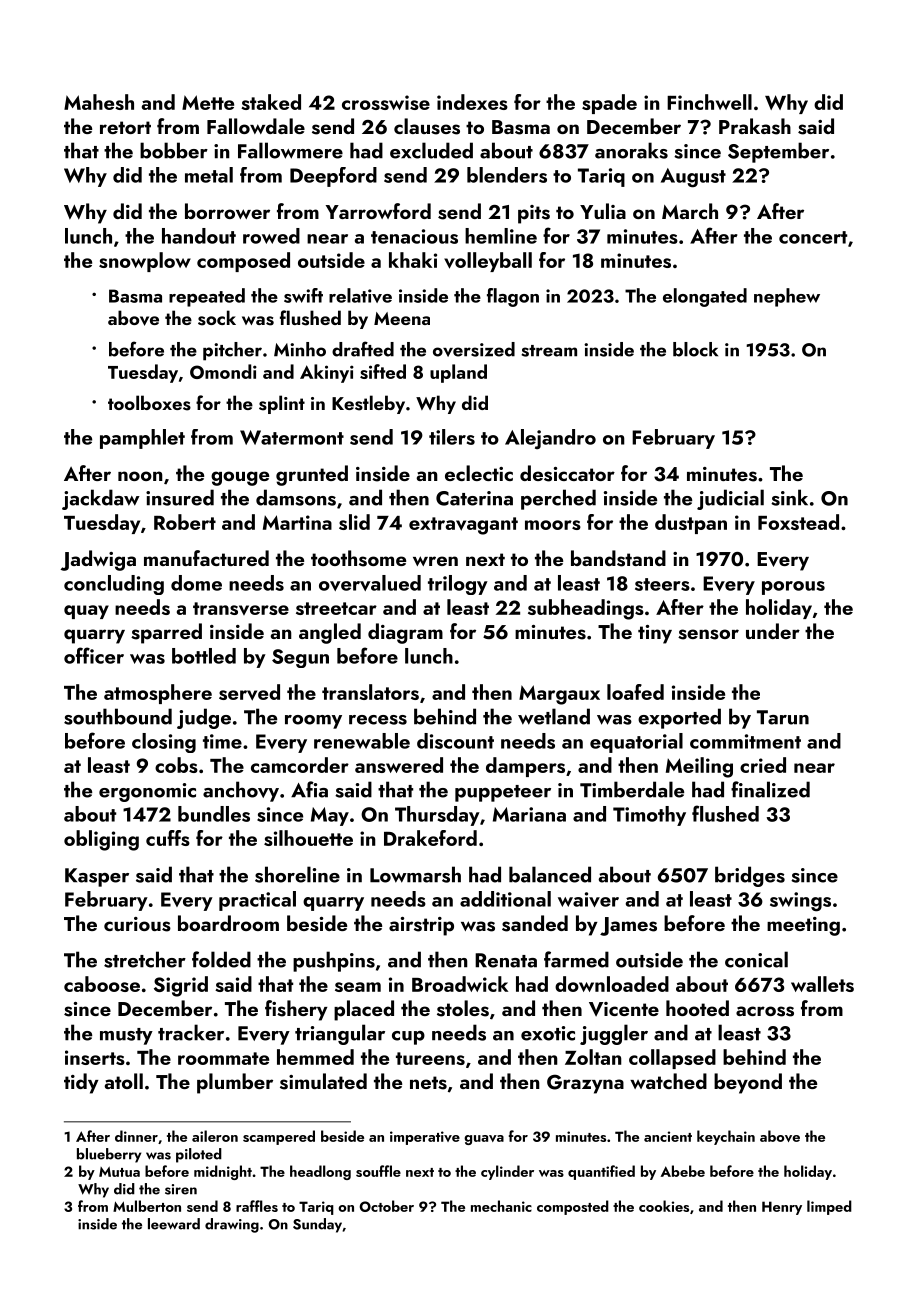  I want to click on answered, so click(399, 765).
